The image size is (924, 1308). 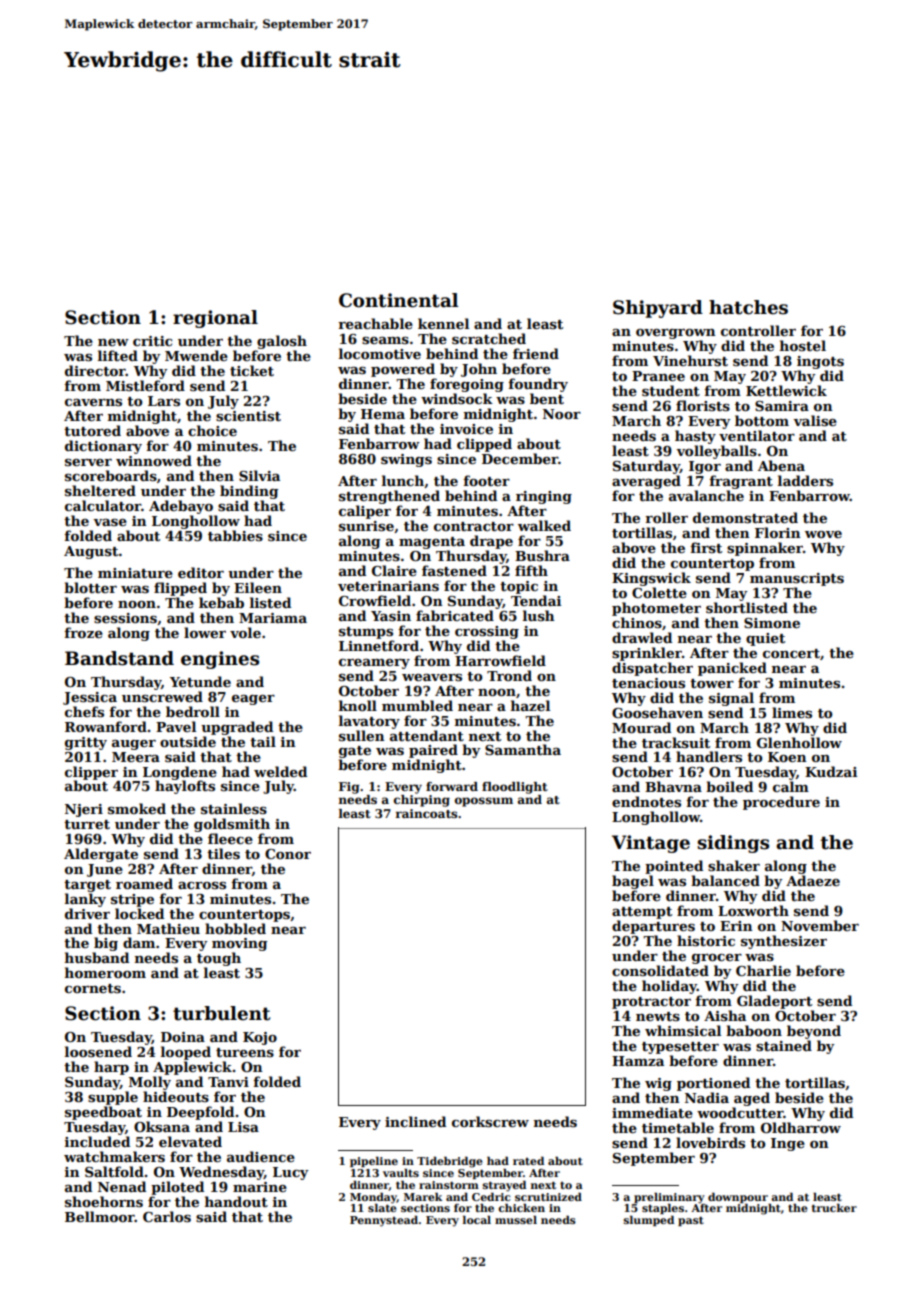 I want to click on Bellmoor, so click(x=100, y=1216).
